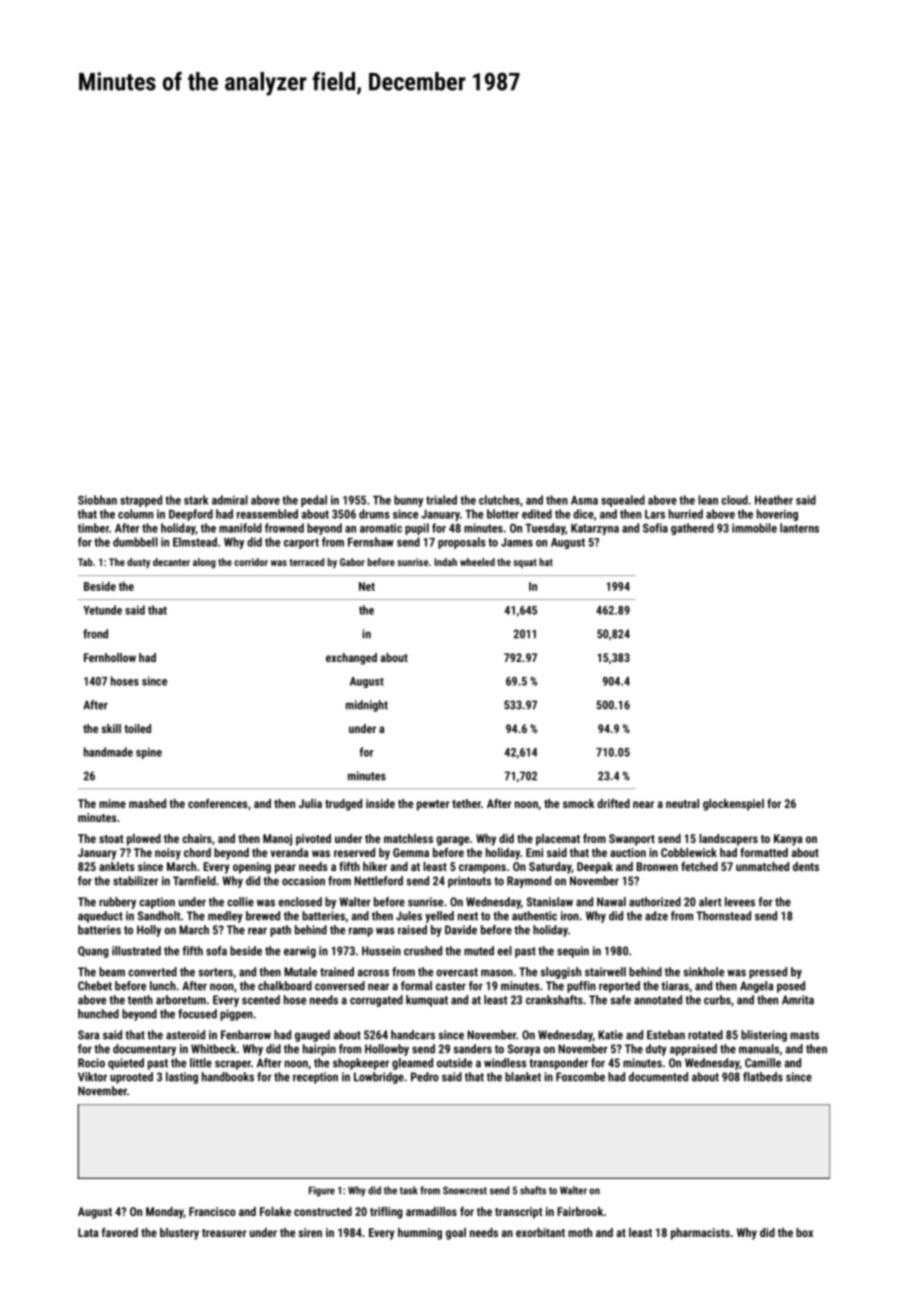 The image size is (908, 1316). I want to click on converted, so click(152, 972).
